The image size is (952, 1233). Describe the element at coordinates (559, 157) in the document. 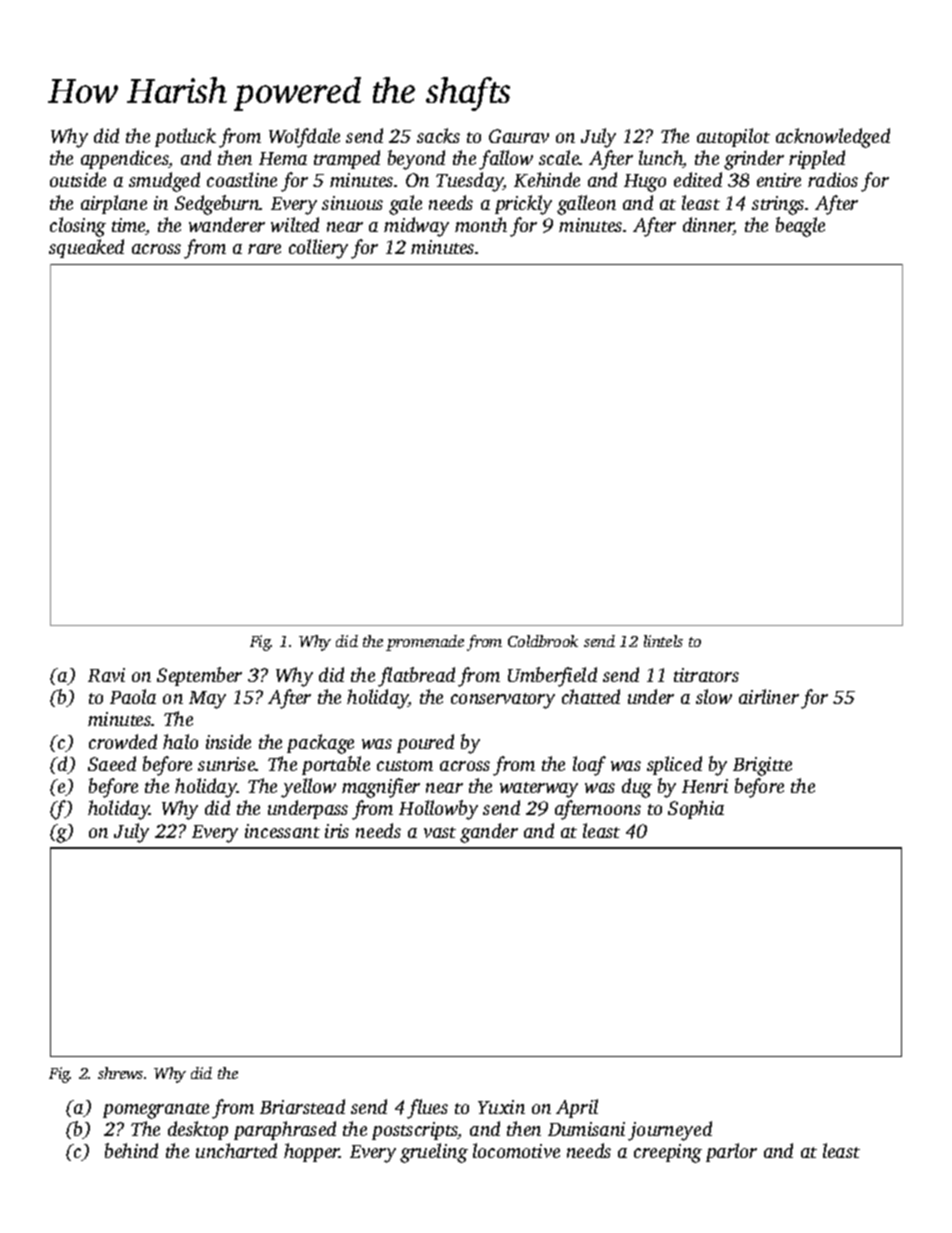

I see `scale` at that location.
